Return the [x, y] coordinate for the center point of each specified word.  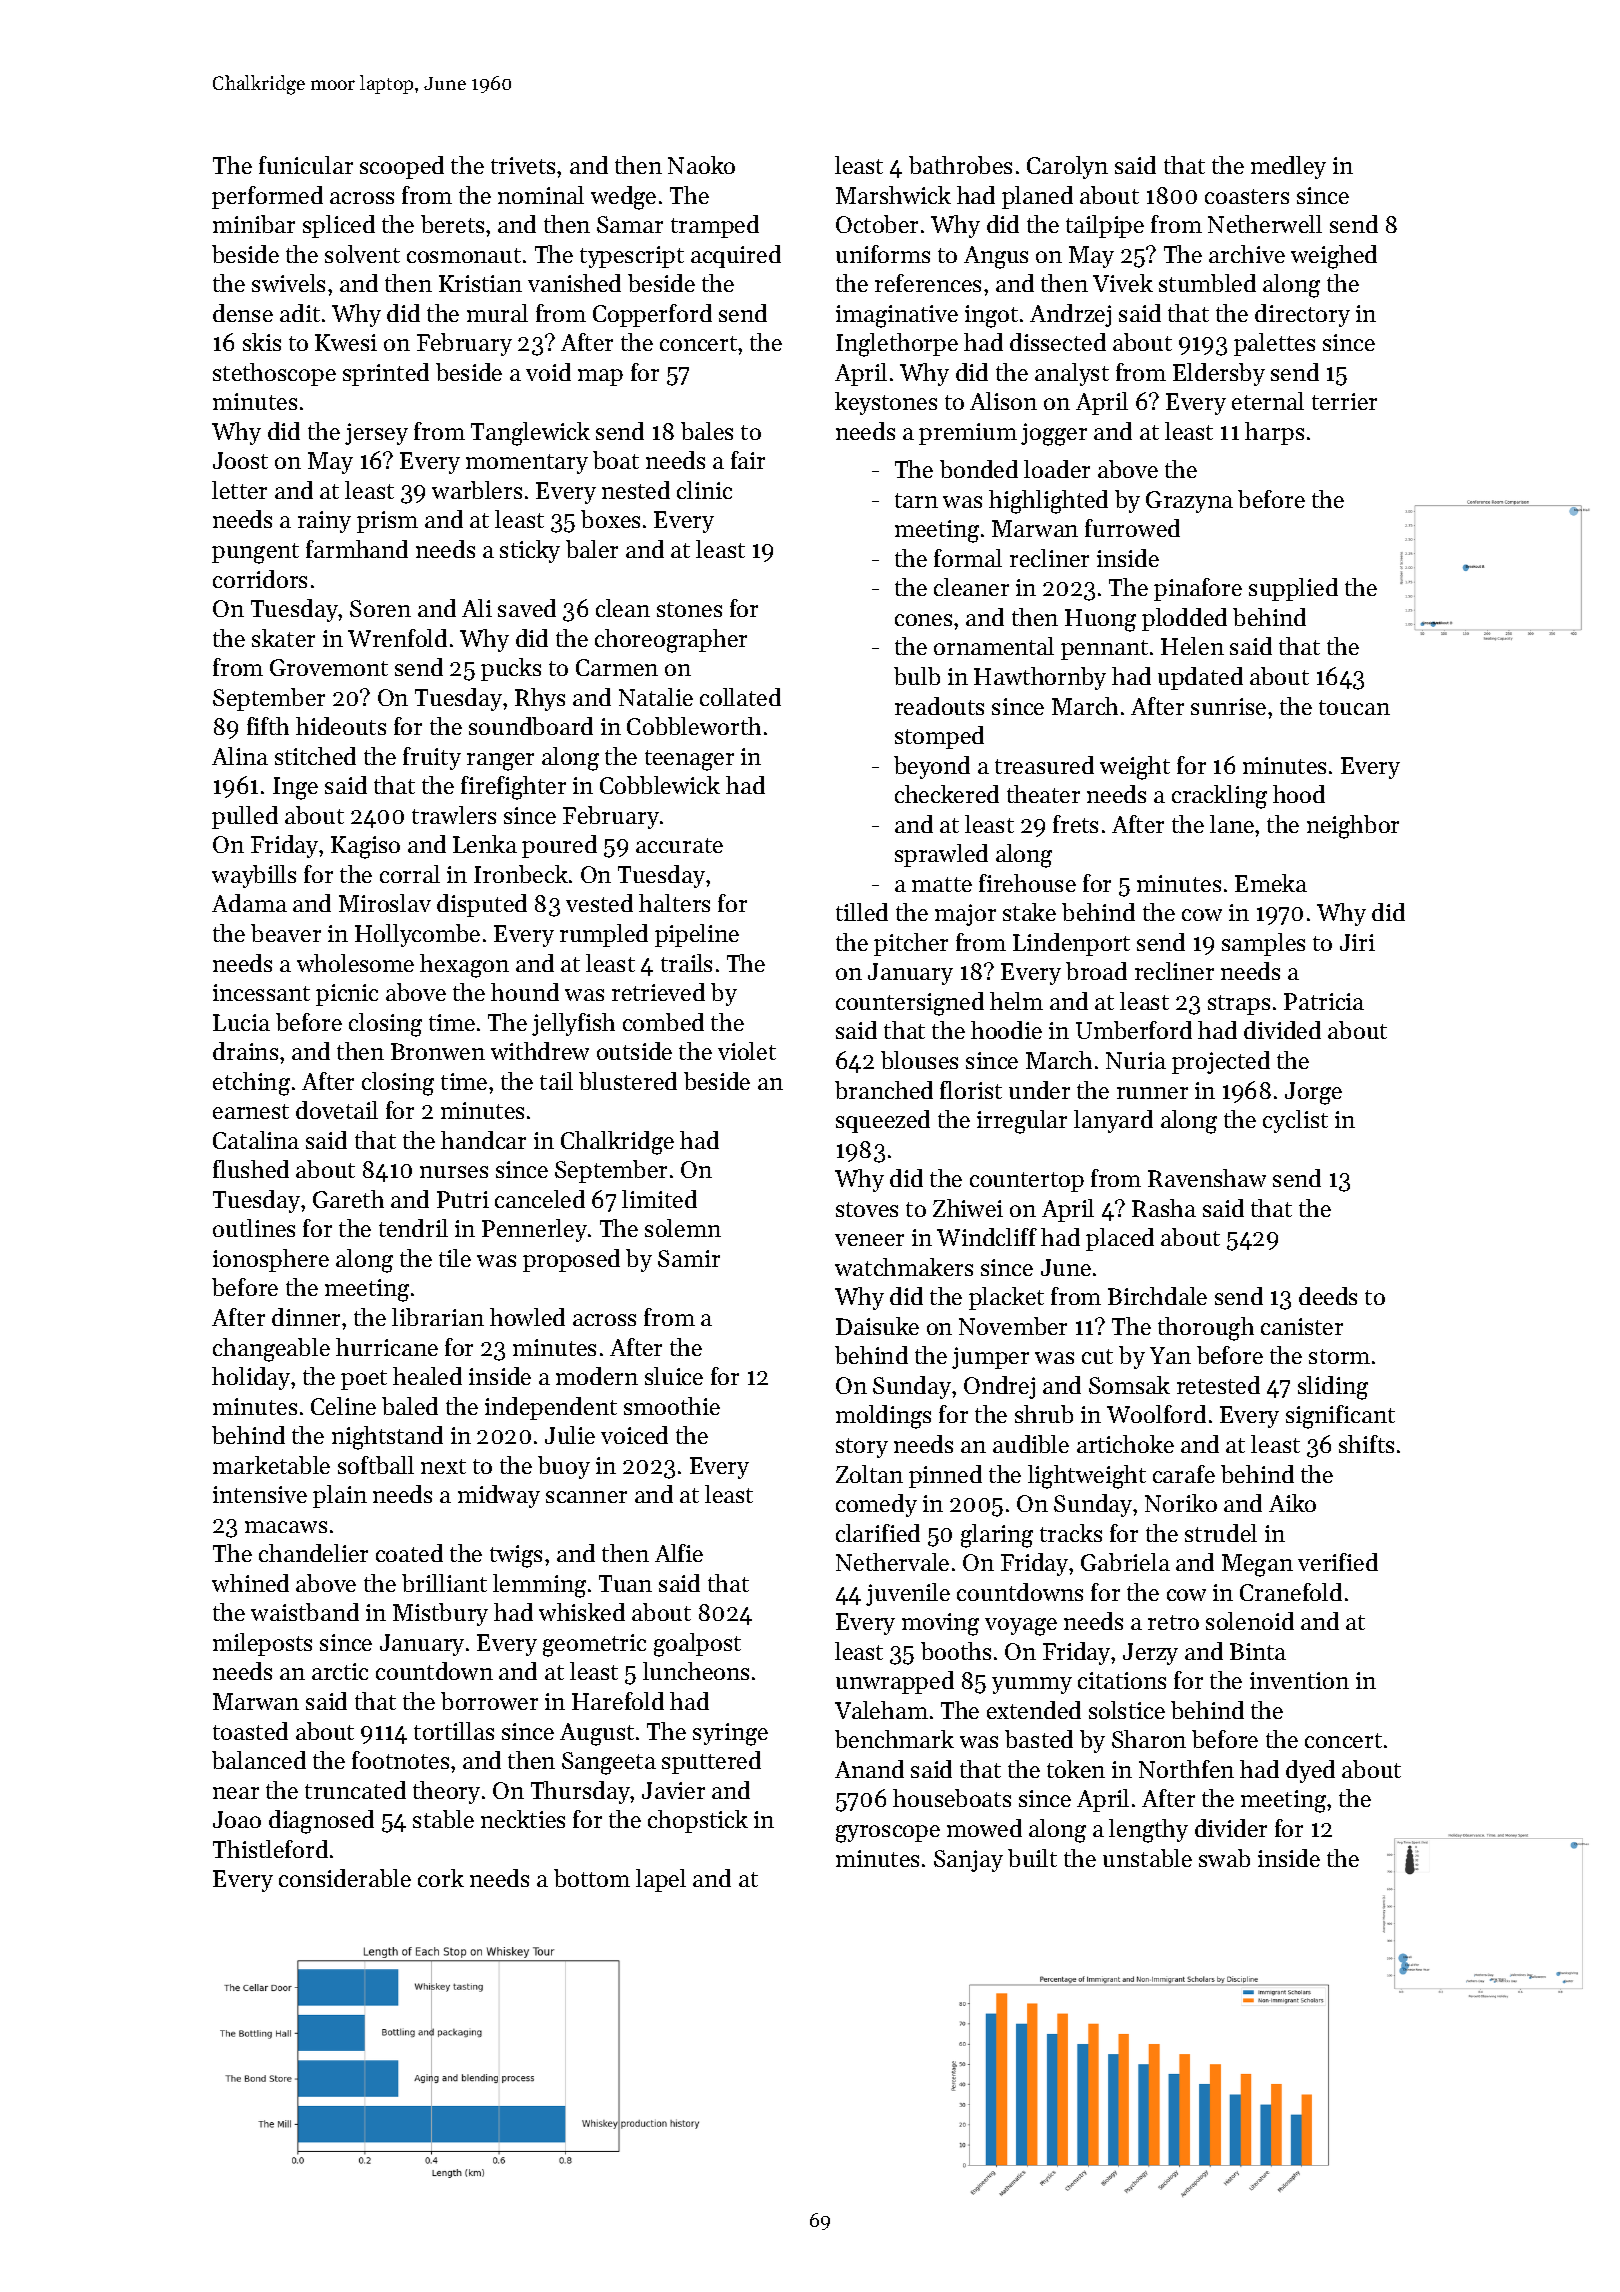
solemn [683, 1228]
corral [410, 874]
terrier [1344, 401]
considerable [345, 1878]
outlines [254, 1228]
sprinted [386, 374]
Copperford [652, 315]
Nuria [1136, 1060]
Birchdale [1157, 1296]
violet [747, 1051]
